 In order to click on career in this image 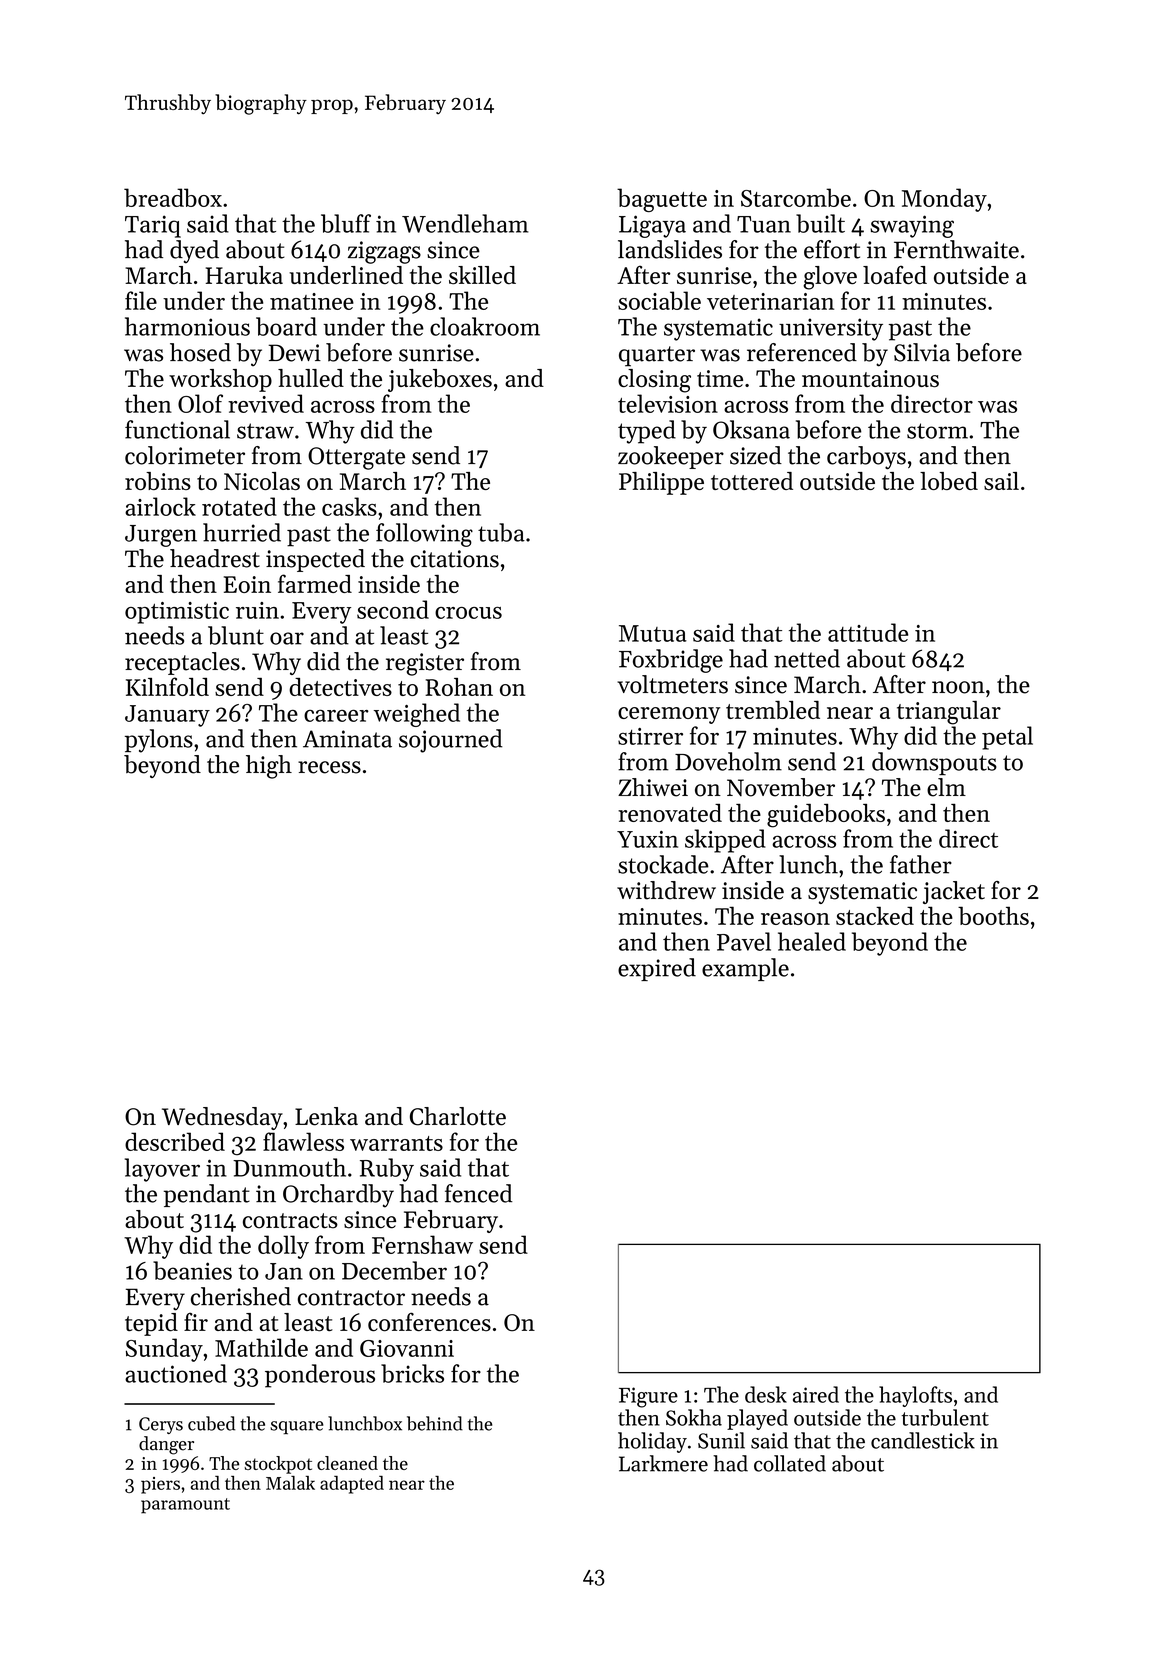, I will do `click(336, 715)`.
